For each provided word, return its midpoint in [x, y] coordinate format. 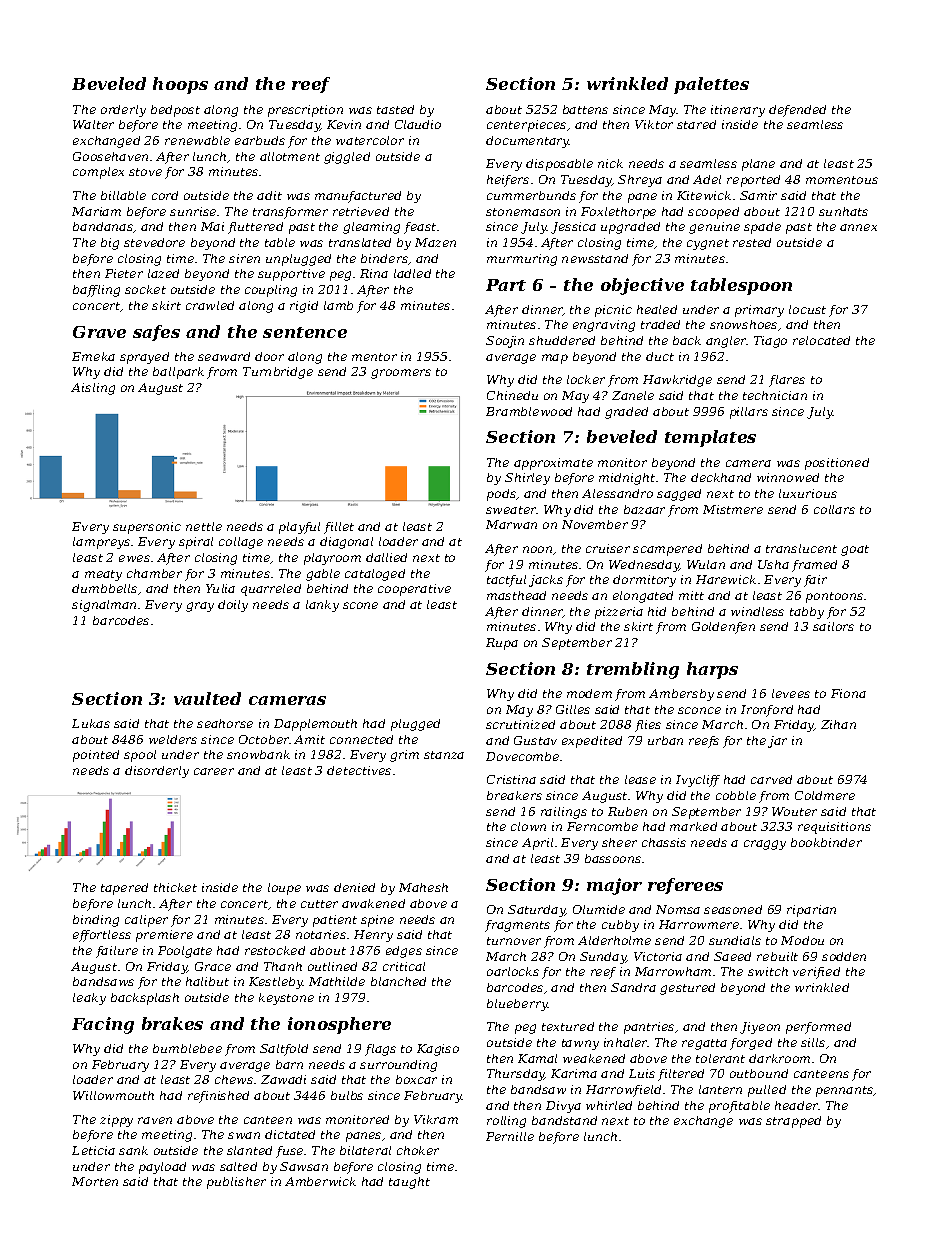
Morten [95, 1181]
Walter [93, 124]
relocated [821, 340]
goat [855, 550]
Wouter [794, 811]
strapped [793, 1122]
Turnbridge [278, 373]
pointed [96, 756]
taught [409, 1183]
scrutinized [520, 724]
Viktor [654, 124]
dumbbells [104, 588]
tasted [395, 109]
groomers [401, 374]
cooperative [414, 590]
